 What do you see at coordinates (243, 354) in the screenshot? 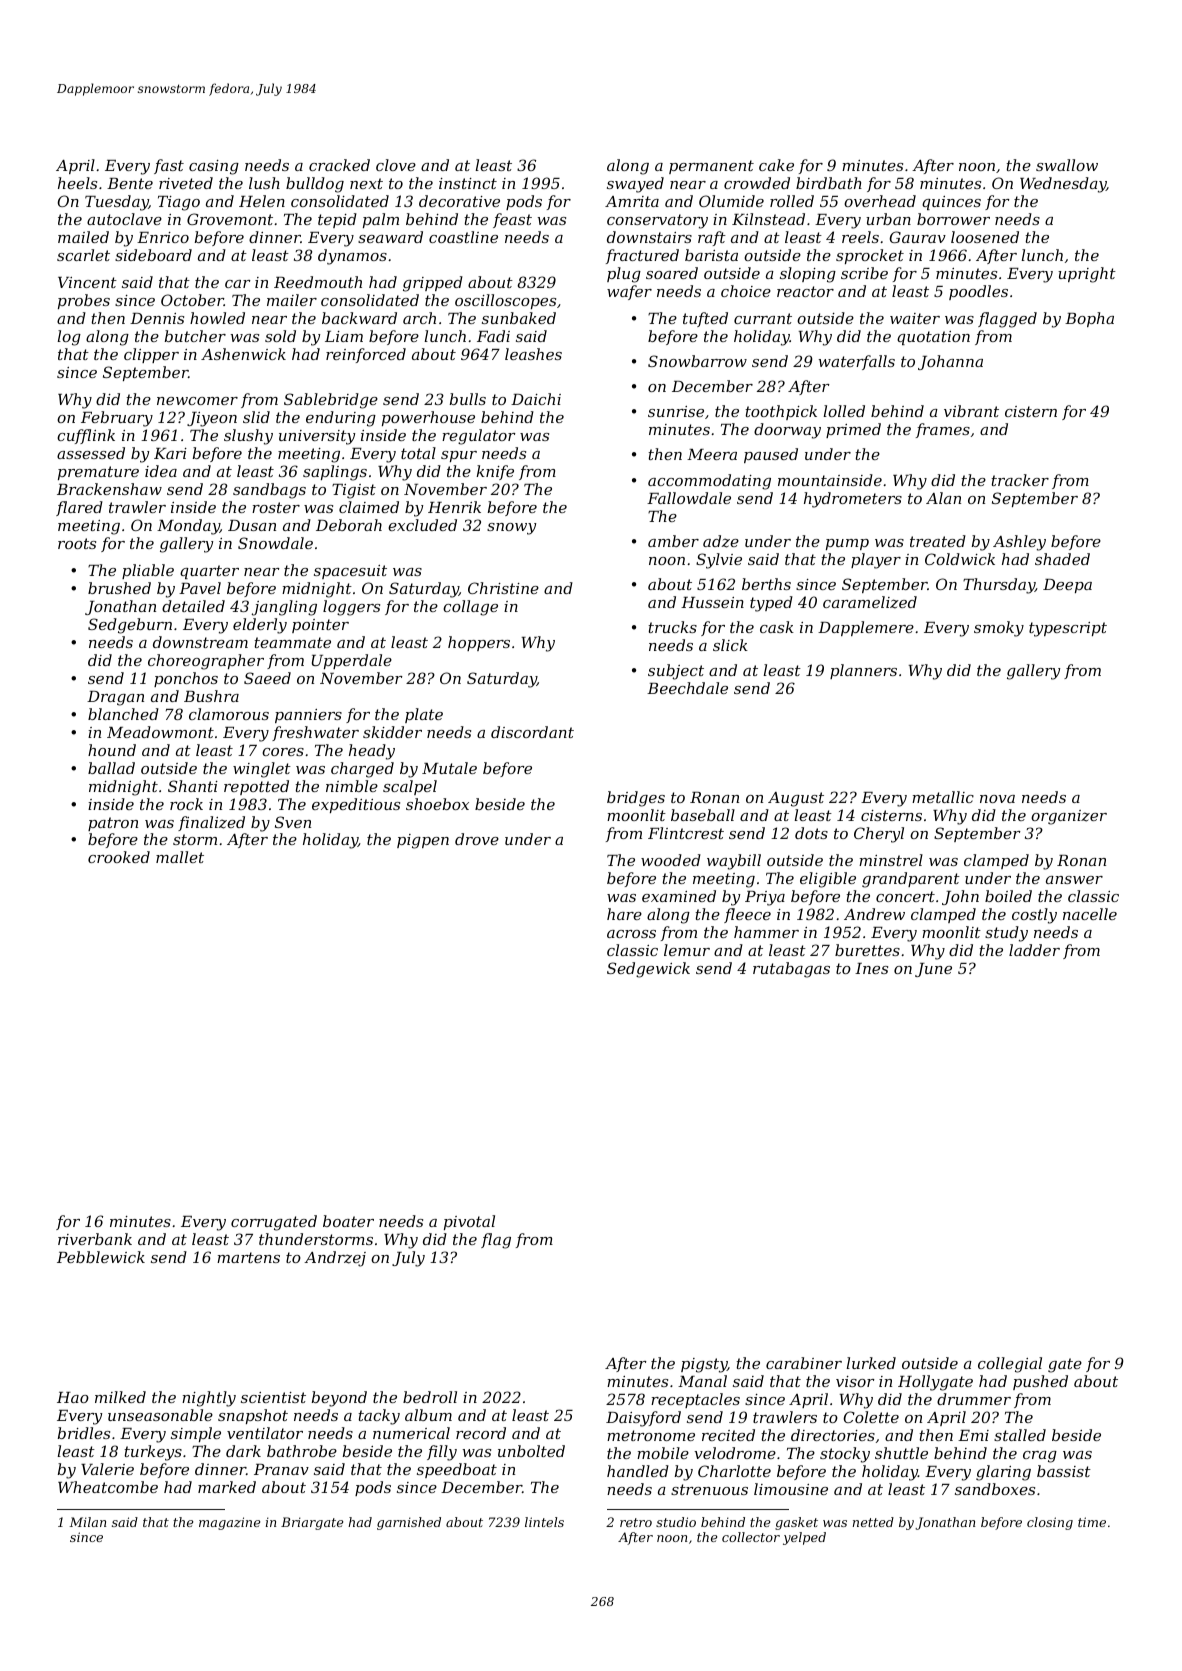
I see `Ashenwick` at bounding box center [243, 354].
